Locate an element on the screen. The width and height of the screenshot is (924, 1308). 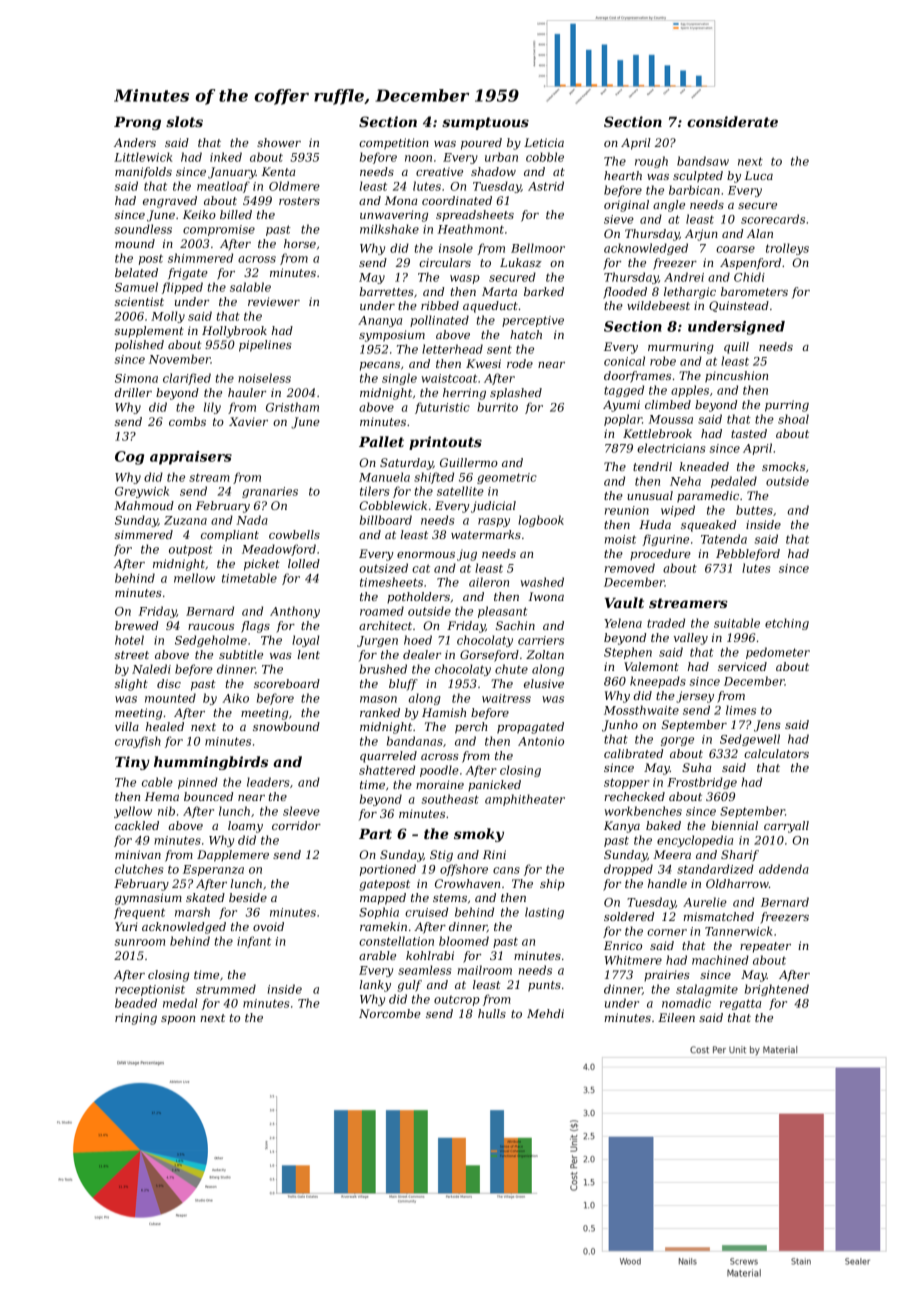
single is located at coordinates (399, 379).
